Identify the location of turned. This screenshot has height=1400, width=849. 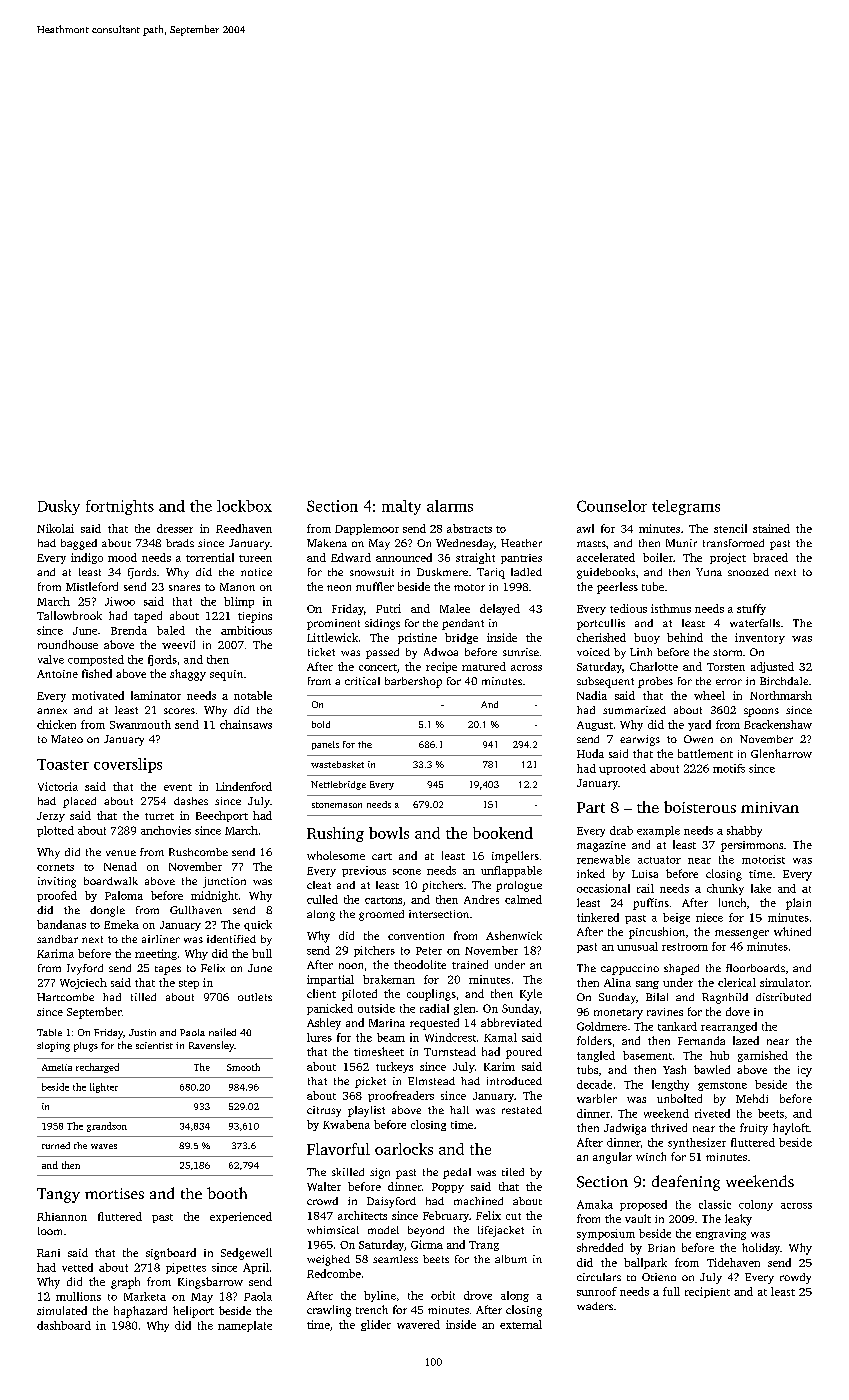
(56, 1145).
